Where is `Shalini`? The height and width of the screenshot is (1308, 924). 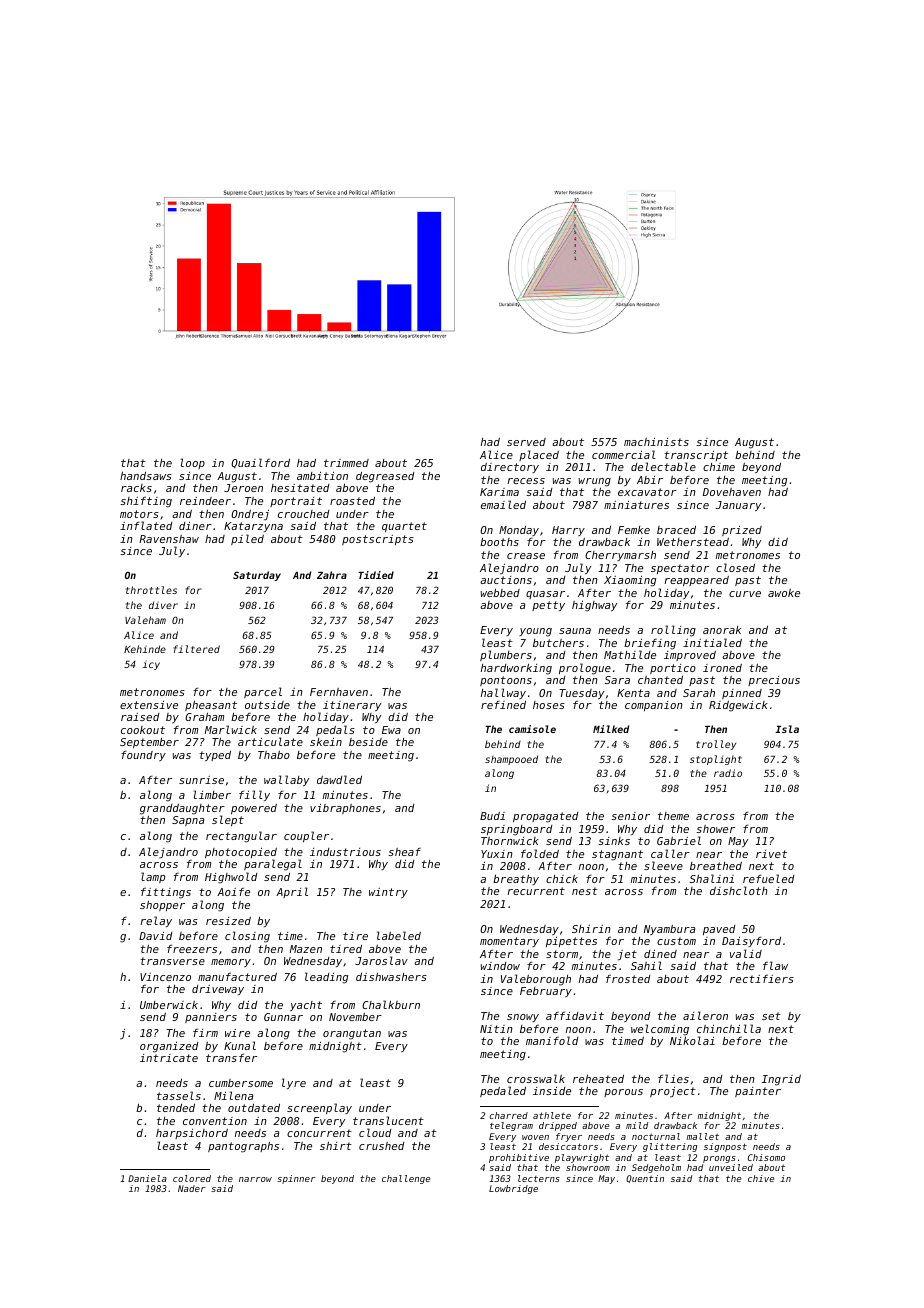
Shalini is located at coordinates (712, 878).
